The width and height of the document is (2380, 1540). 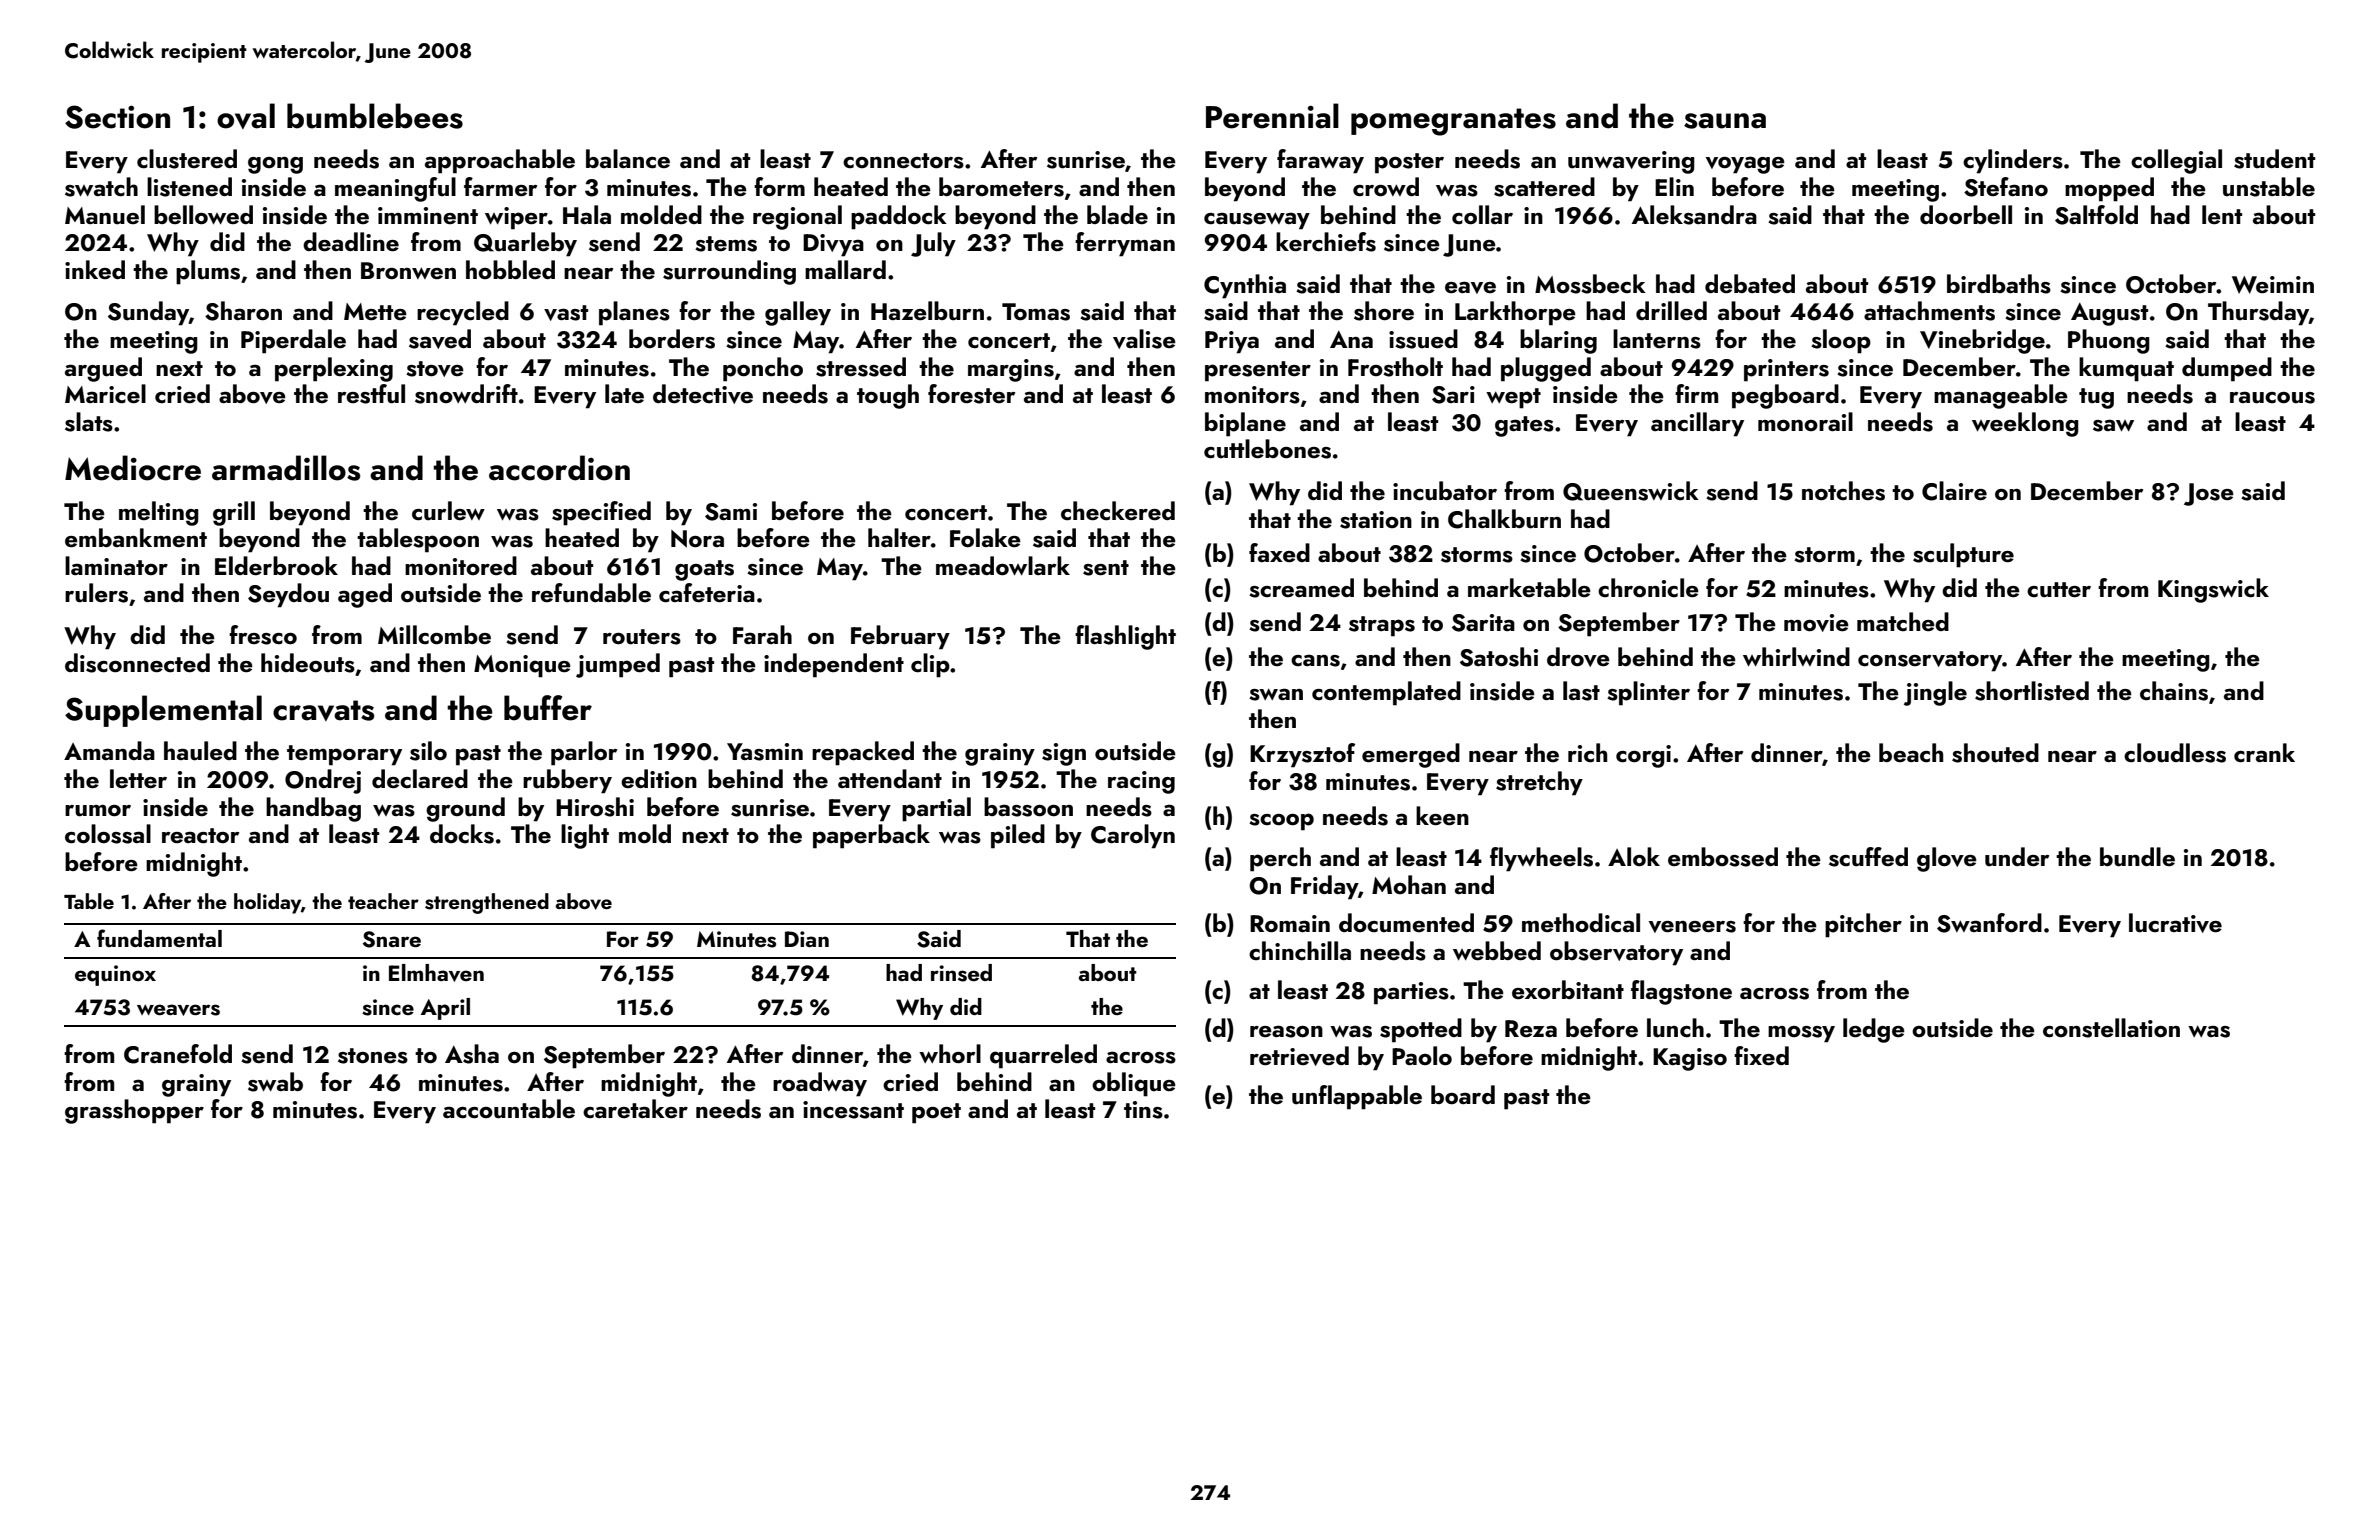 What do you see at coordinates (903, 161) in the document?
I see `connectors` at bounding box center [903, 161].
